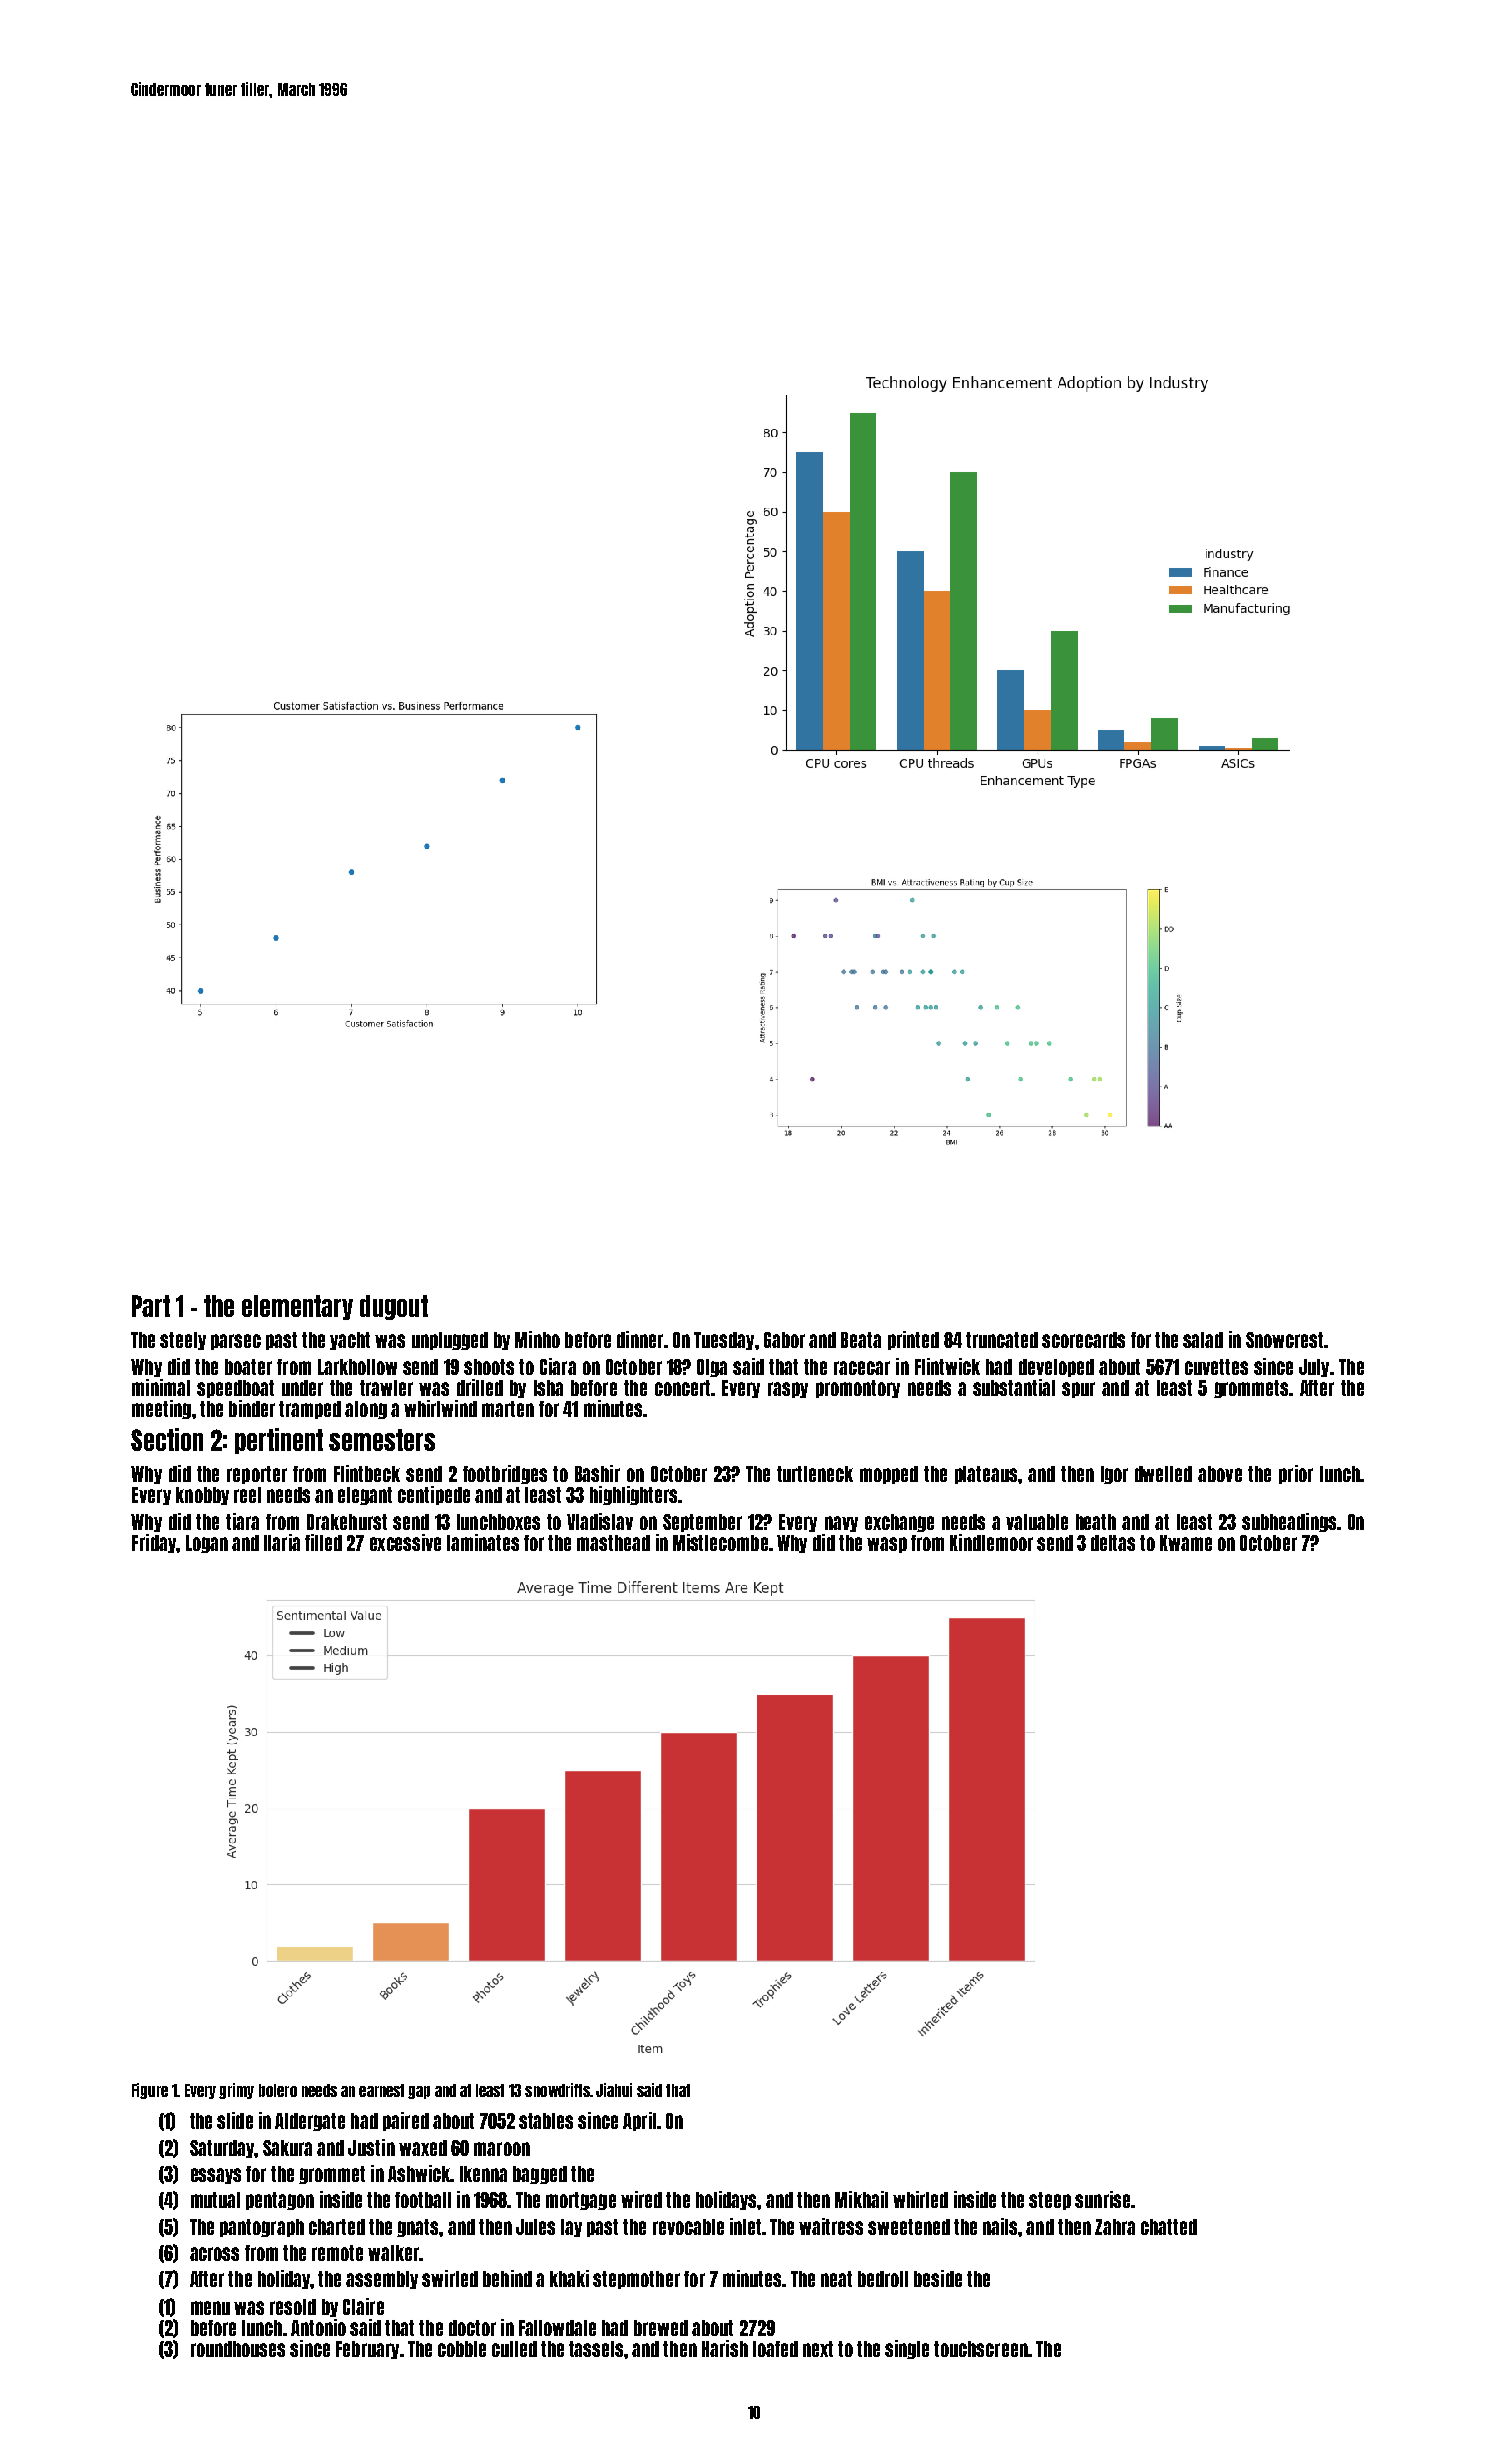 Image resolution: width=1496 pixels, height=2464 pixels. I want to click on touchscreen, so click(981, 2349).
